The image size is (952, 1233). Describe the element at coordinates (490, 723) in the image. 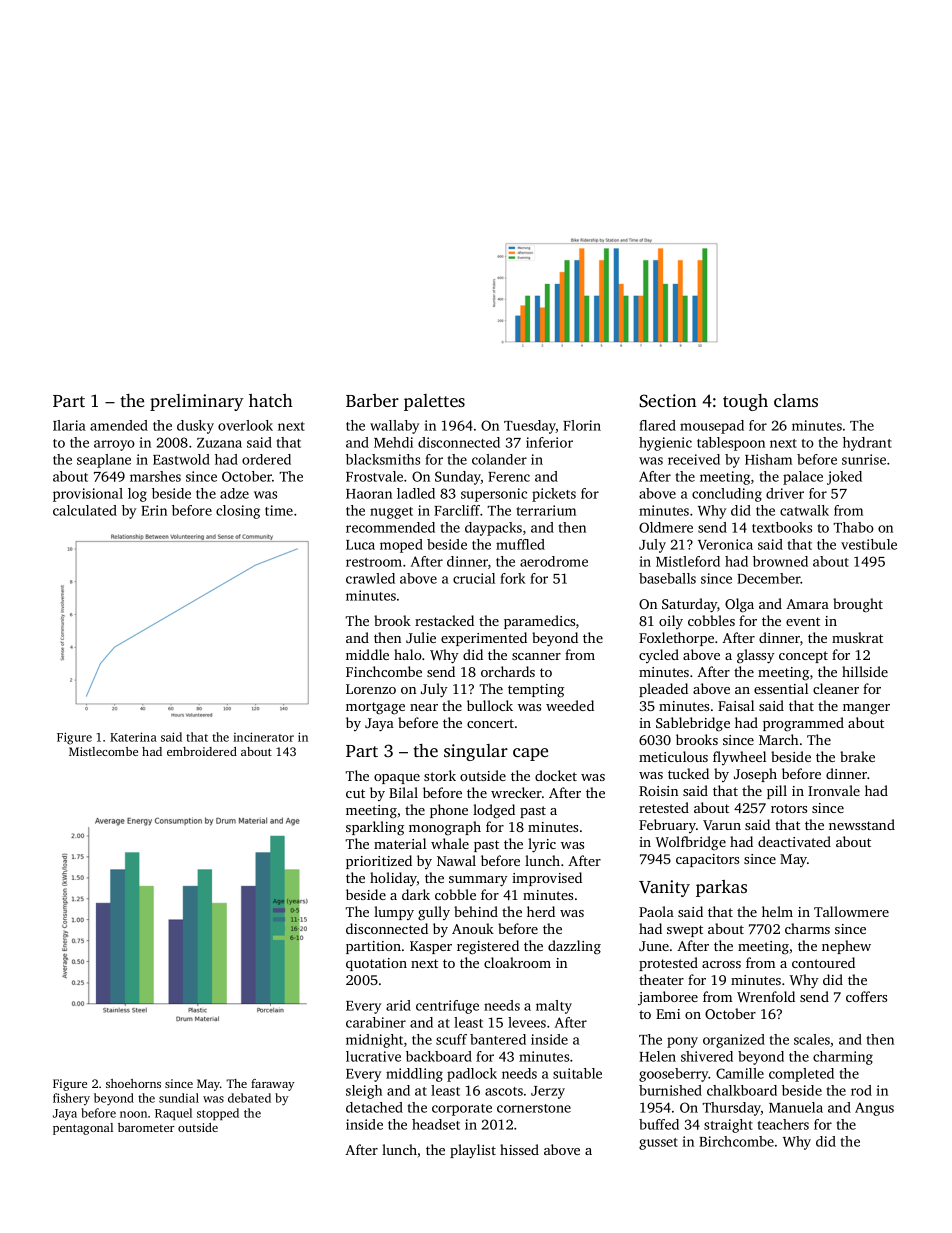

I see `concert` at that location.
